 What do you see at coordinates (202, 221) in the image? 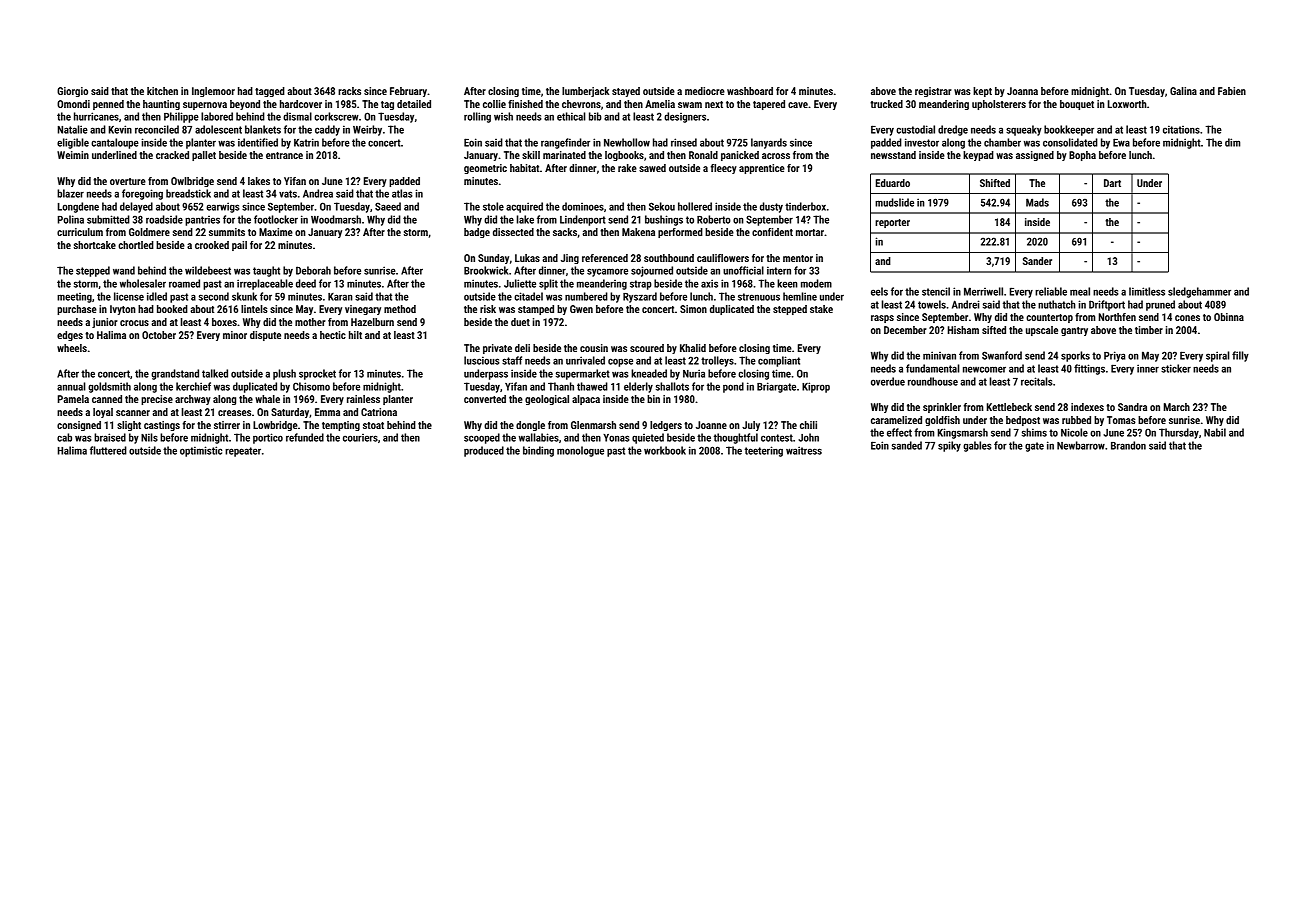
I see `pantries` at bounding box center [202, 221].
